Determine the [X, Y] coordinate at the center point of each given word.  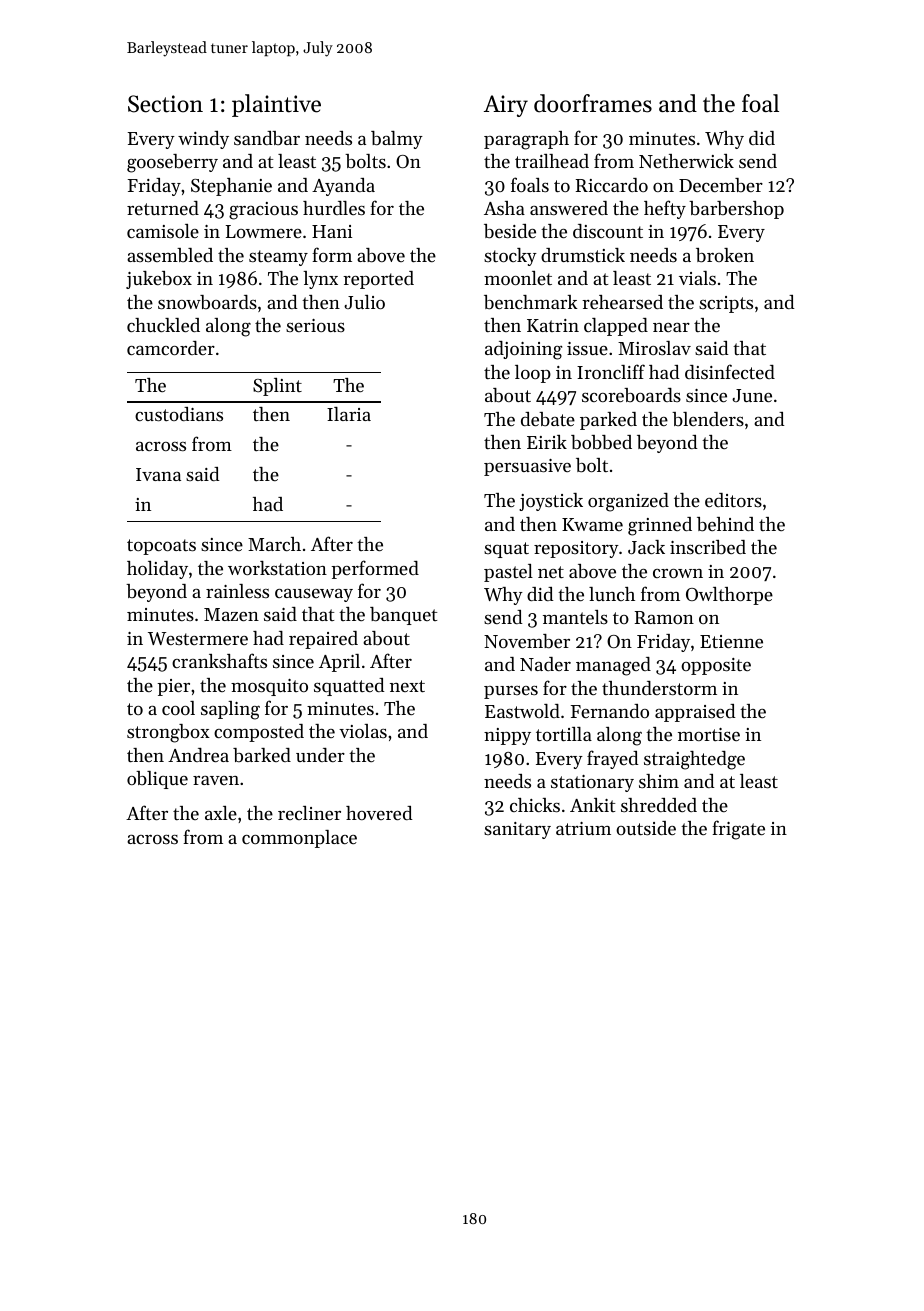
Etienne [731, 641]
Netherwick [686, 161]
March [274, 544]
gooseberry [172, 163]
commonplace [299, 839]
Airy [506, 106]
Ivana [158, 474]
